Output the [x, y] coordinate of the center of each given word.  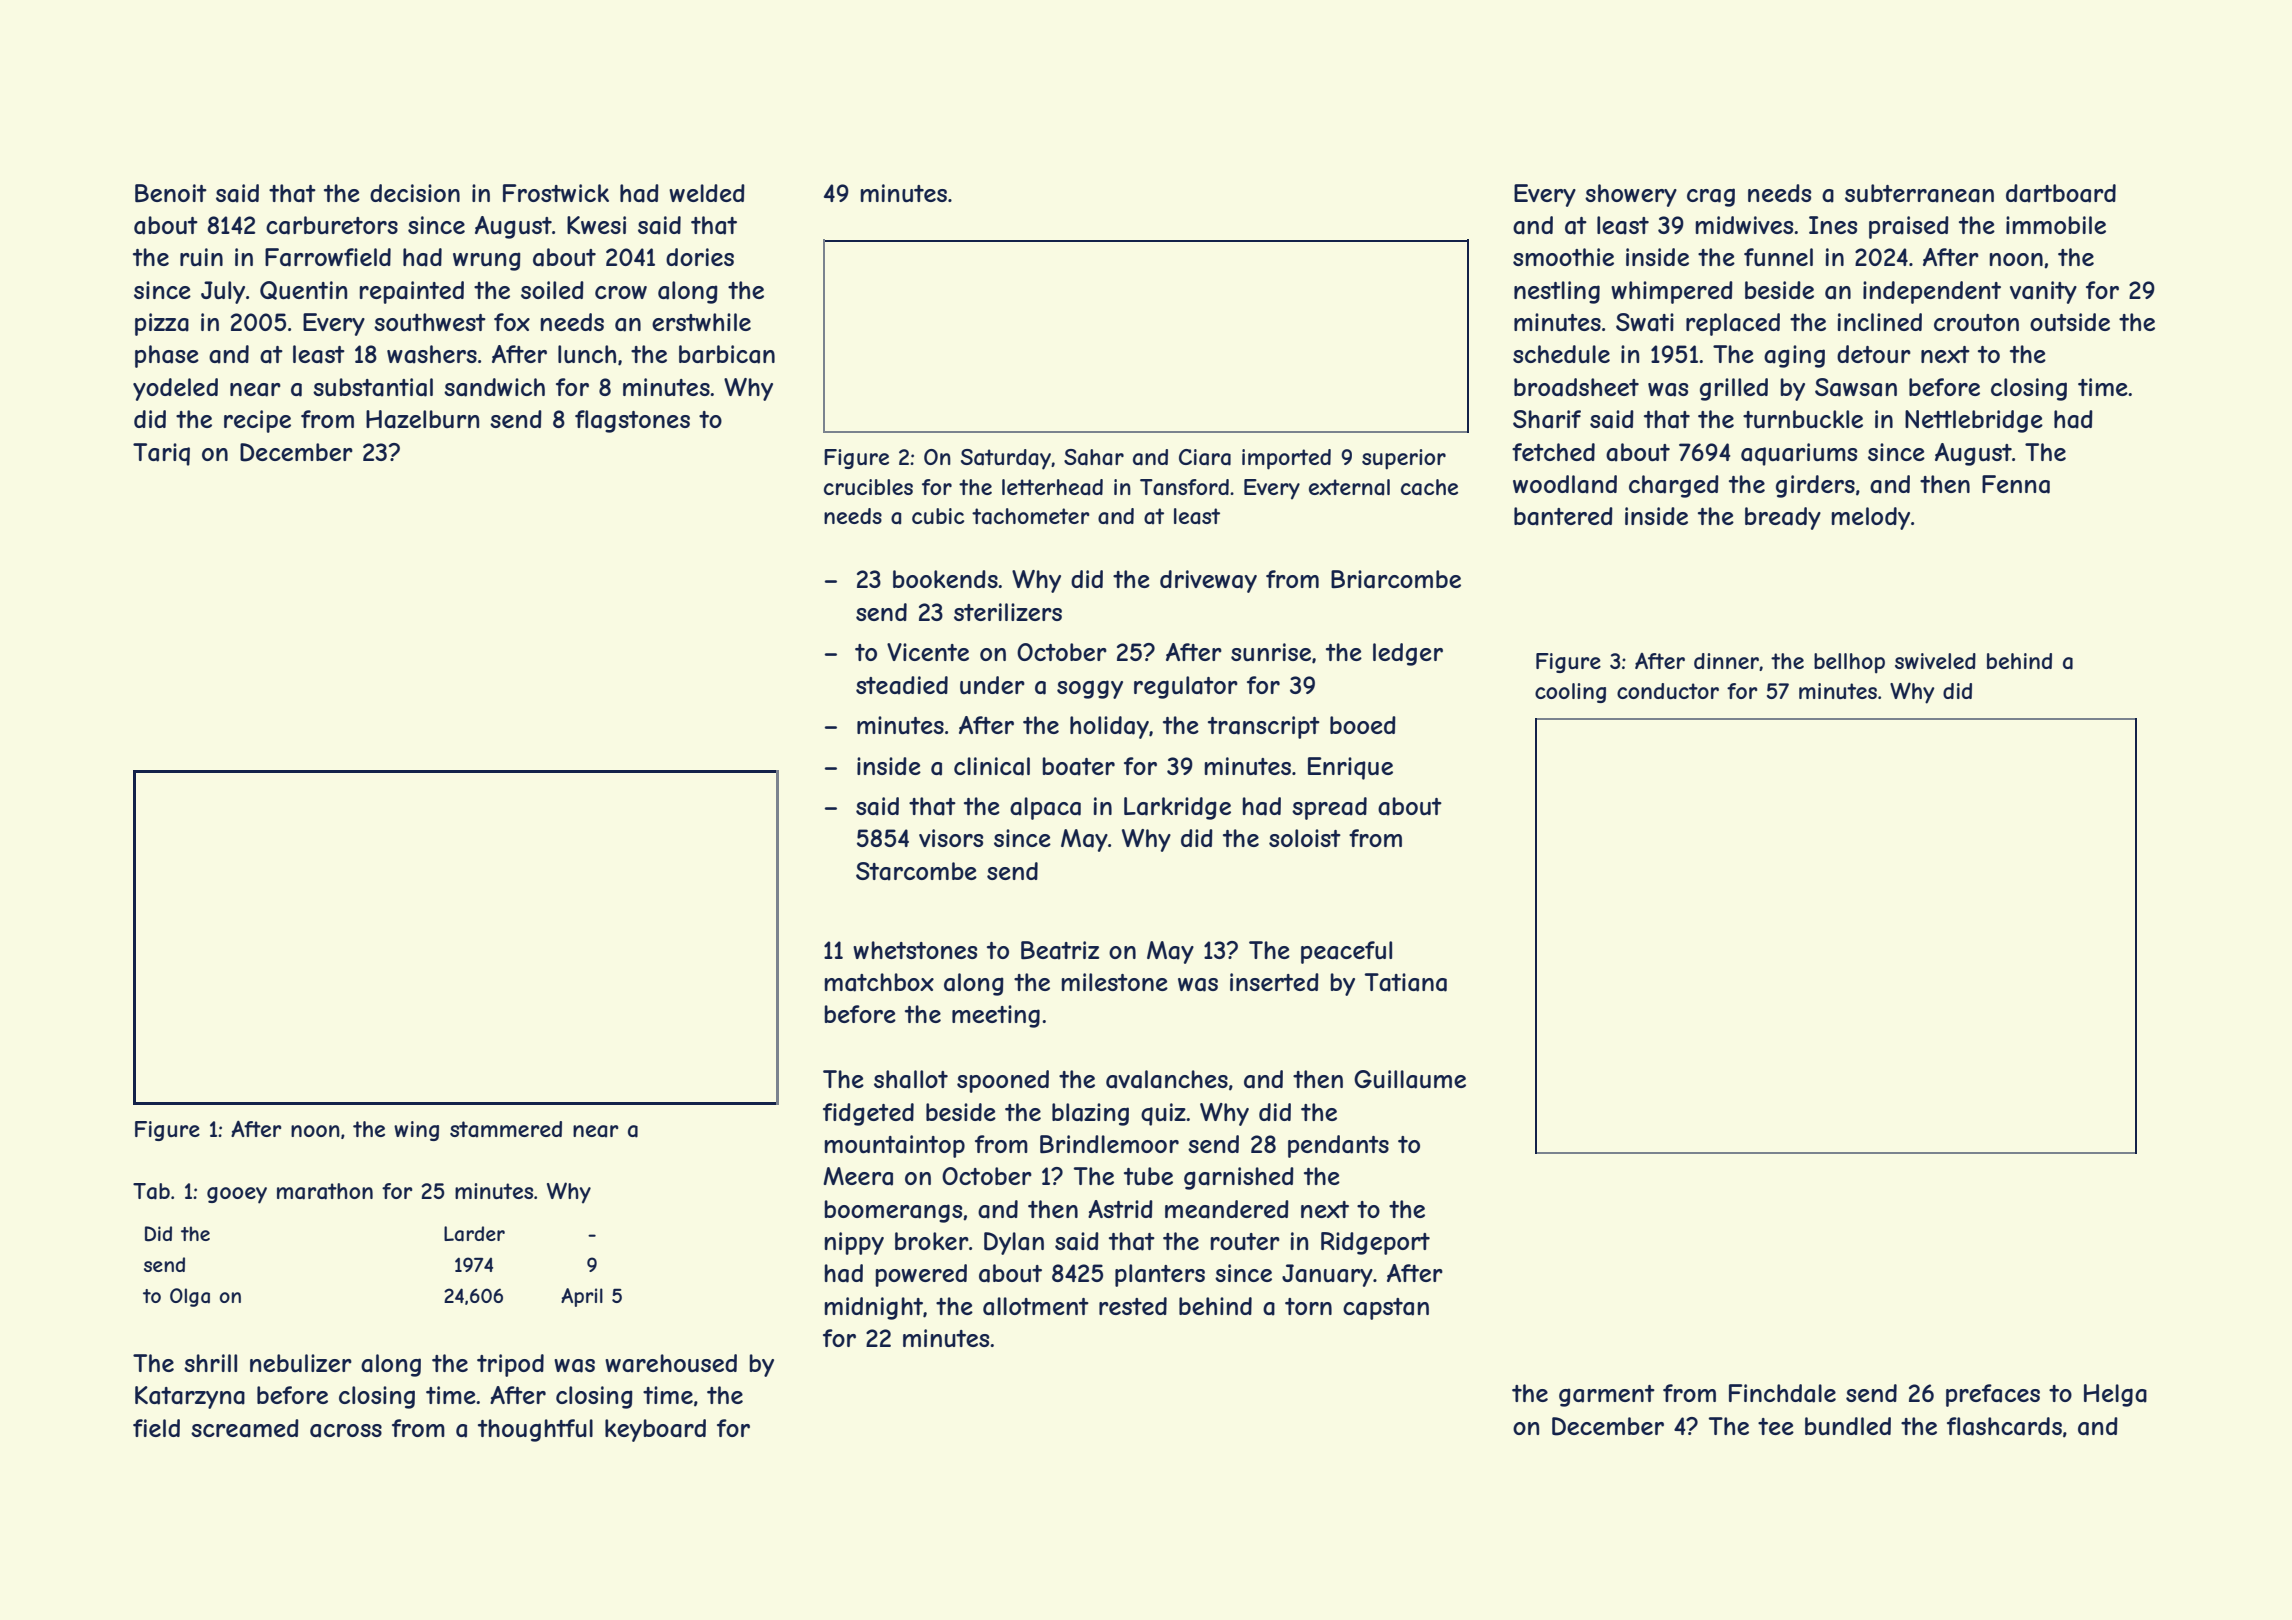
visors [951, 838]
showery [1631, 195]
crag [1711, 197]
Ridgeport [1375, 1243]
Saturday [1006, 459]
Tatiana [1406, 982]
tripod [510, 1365]
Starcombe [916, 871]
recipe [257, 421]
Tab [151, 1191]
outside [2070, 322]
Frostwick [556, 193]
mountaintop [895, 1146]
